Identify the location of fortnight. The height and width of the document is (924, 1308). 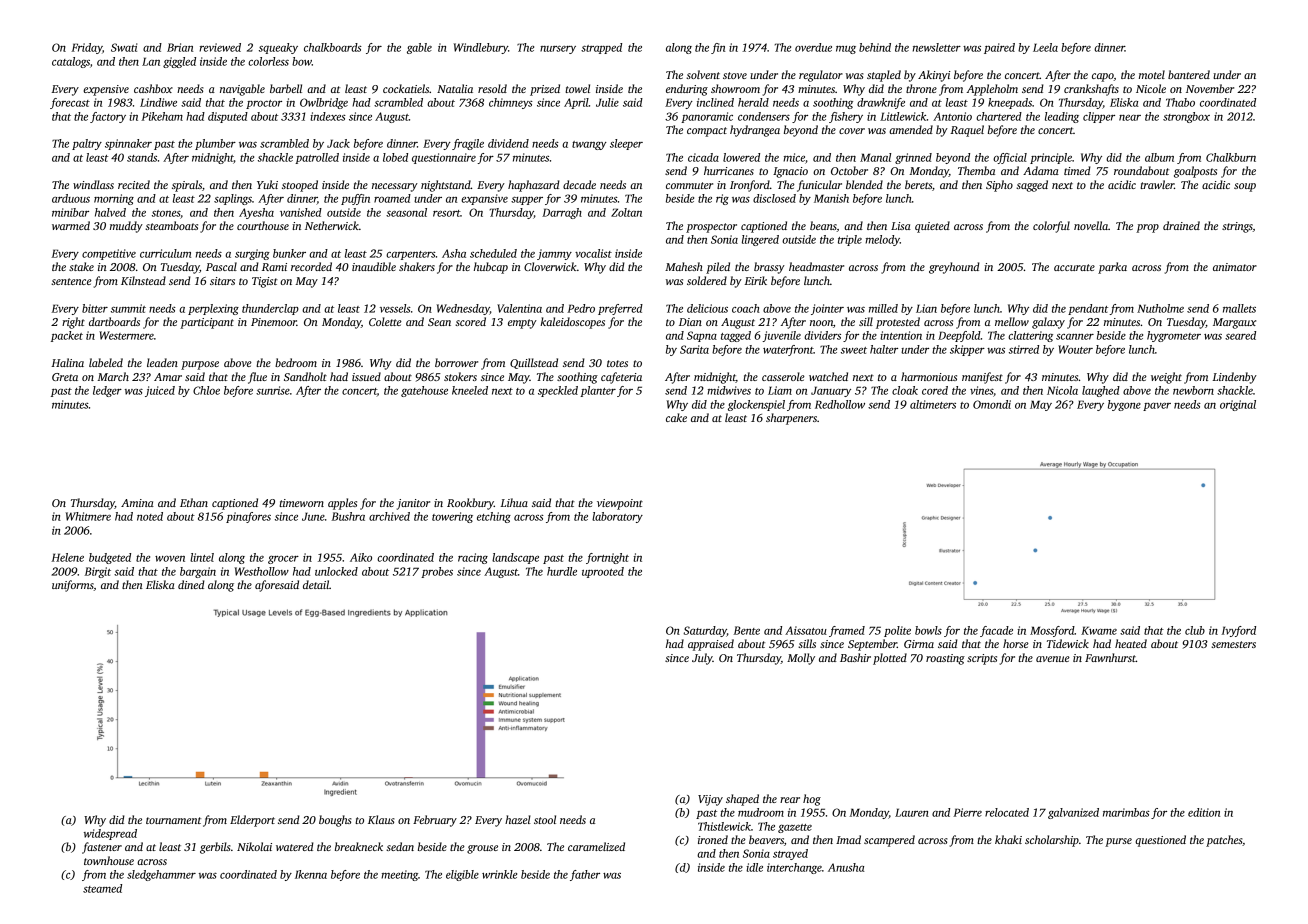
(607, 558).
